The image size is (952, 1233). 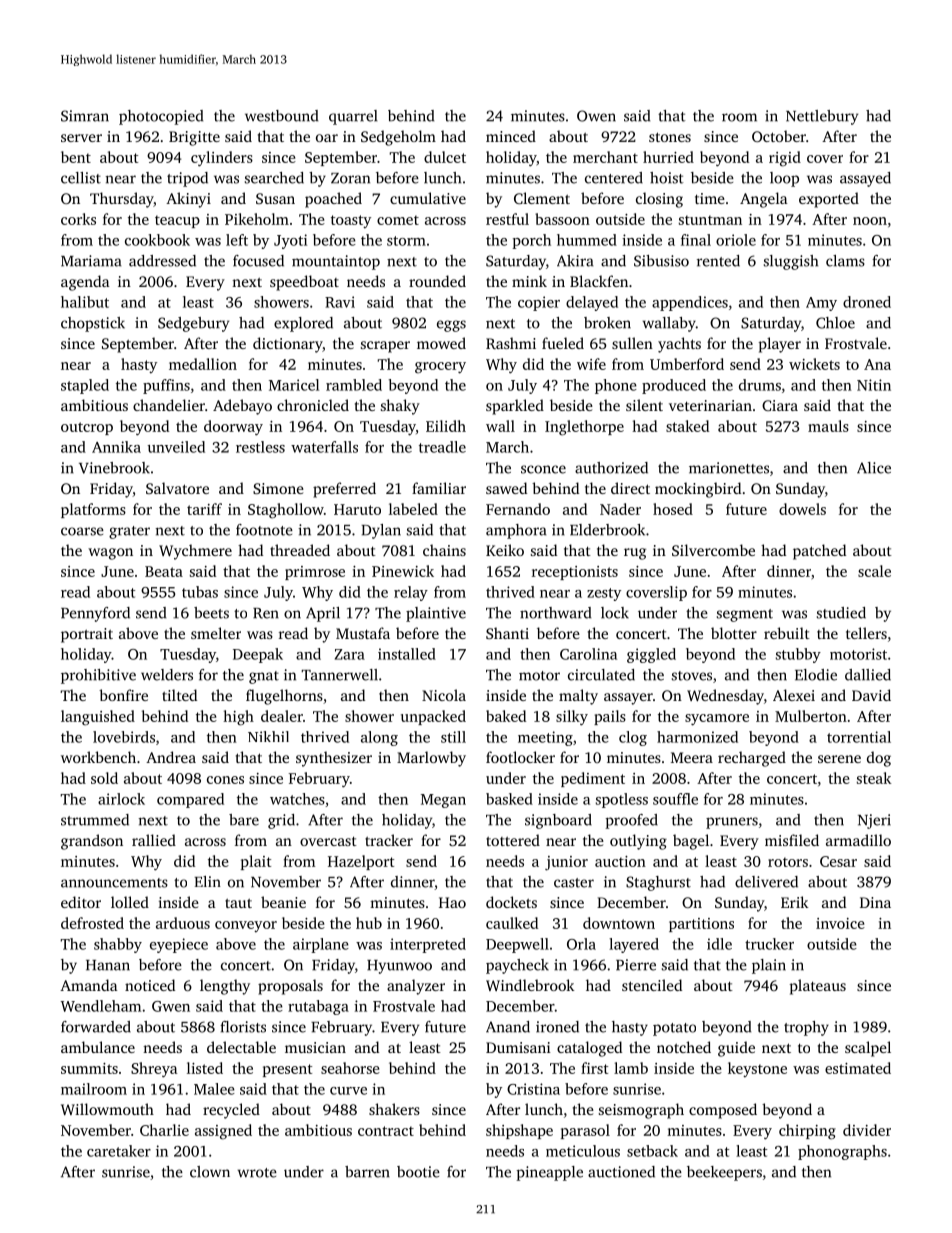 What do you see at coordinates (798, 655) in the screenshot?
I see `stubby` at bounding box center [798, 655].
